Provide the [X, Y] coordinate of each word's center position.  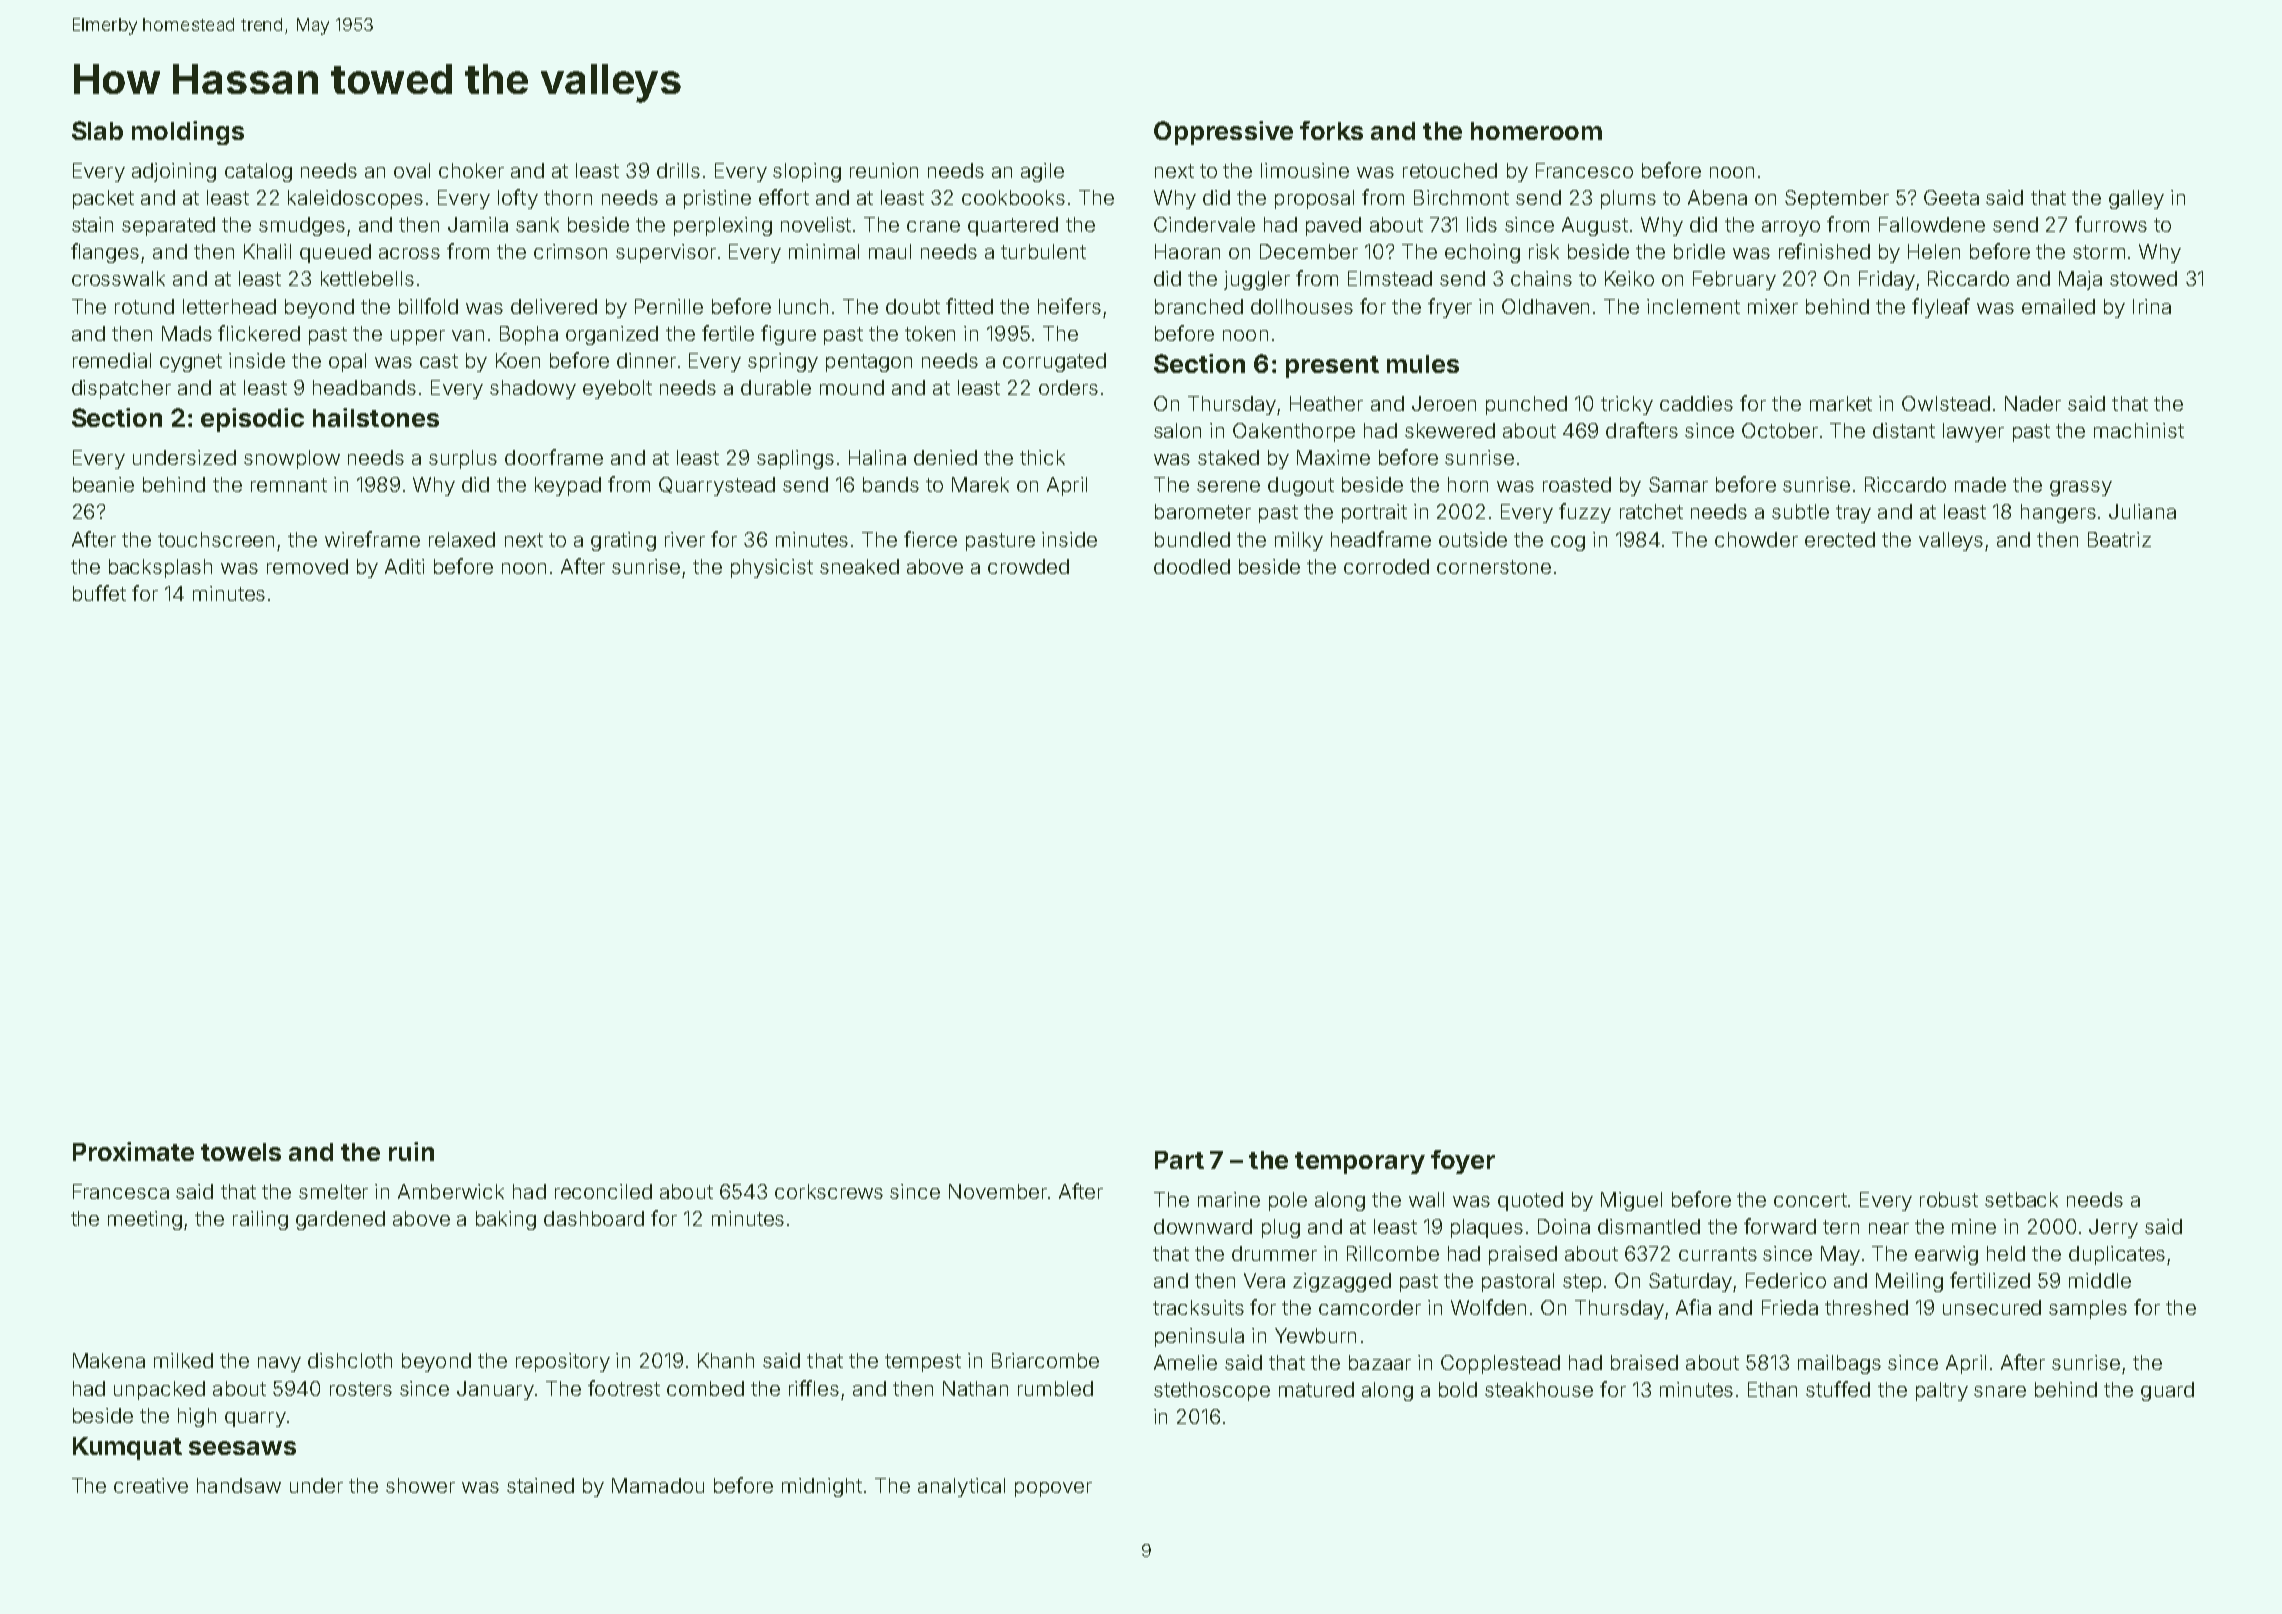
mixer [1773, 306]
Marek [980, 484]
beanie [103, 484]
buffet [99, 593]
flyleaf [1941, 308]
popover [1053, 1489]
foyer [1463, 1162]
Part [1179, 1160]
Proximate [133, 1151]
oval [412, 170]
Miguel [1631, 1201]
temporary [1360, 1163]
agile [1042, 172]
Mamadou [658, 1485]
